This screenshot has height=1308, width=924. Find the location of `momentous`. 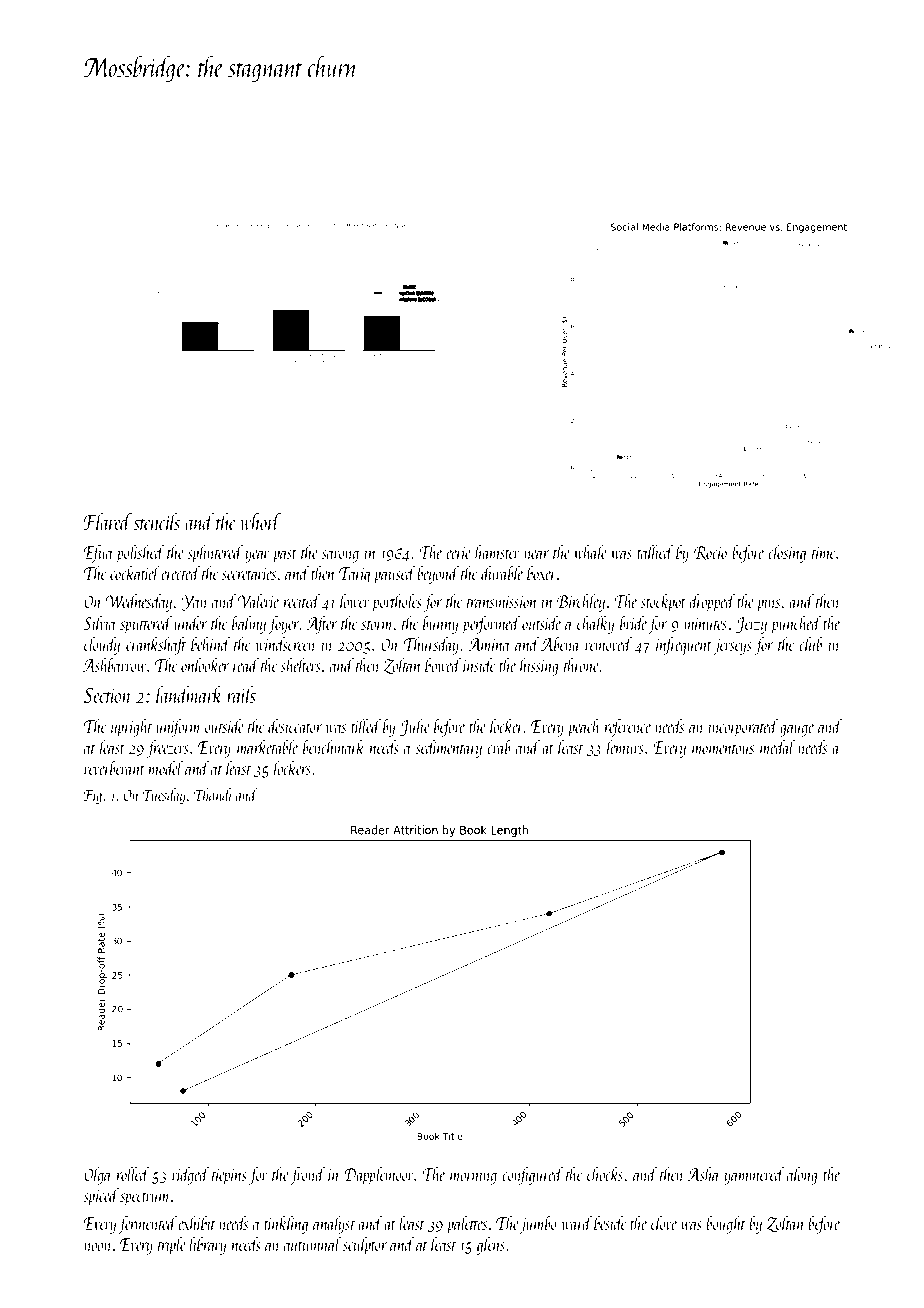

momentous is located at coordinates (723, 749).
